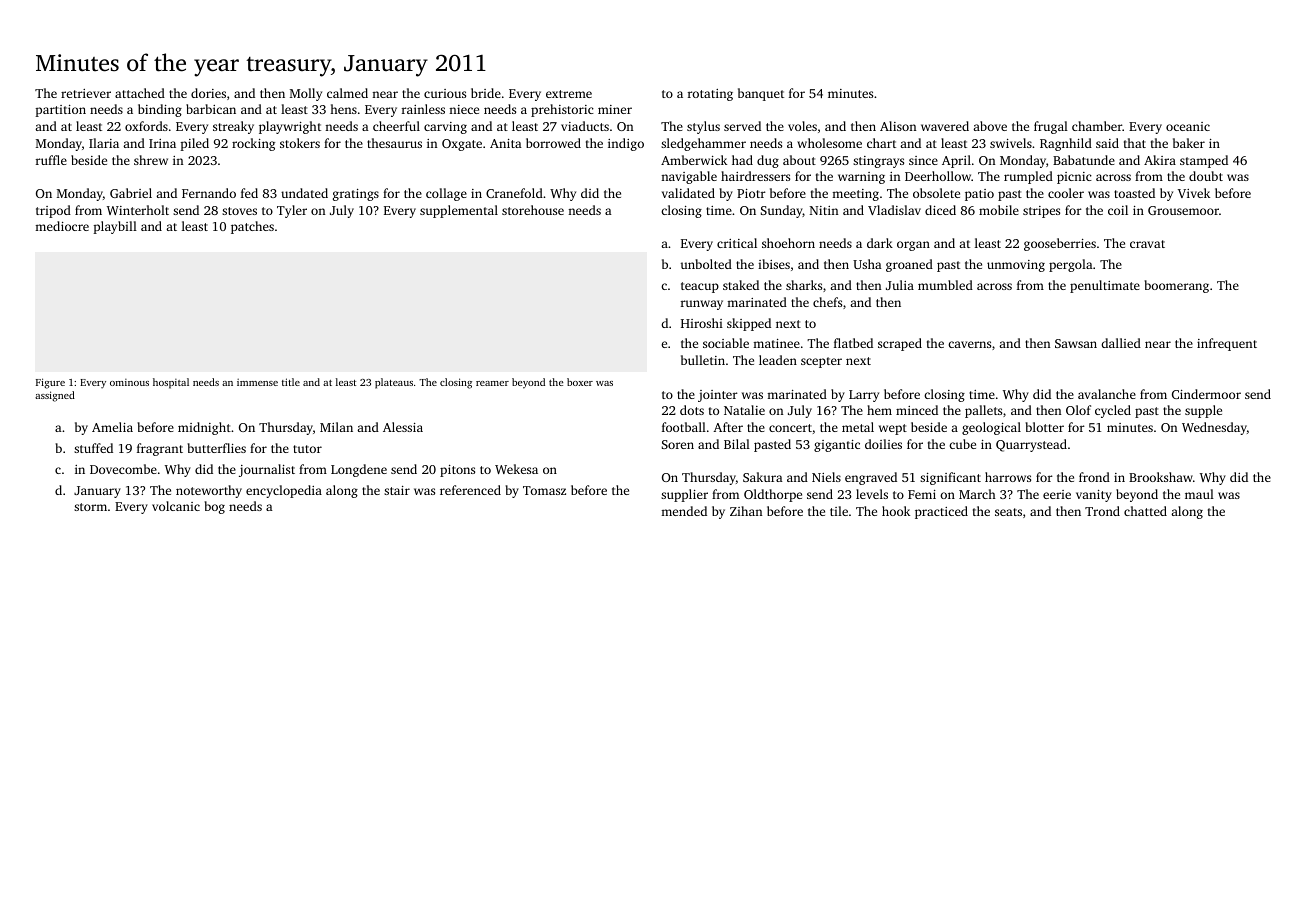  Describe the element at coordinates (1076, 343) in the screenshot. I see `Sawsan` at that location.
